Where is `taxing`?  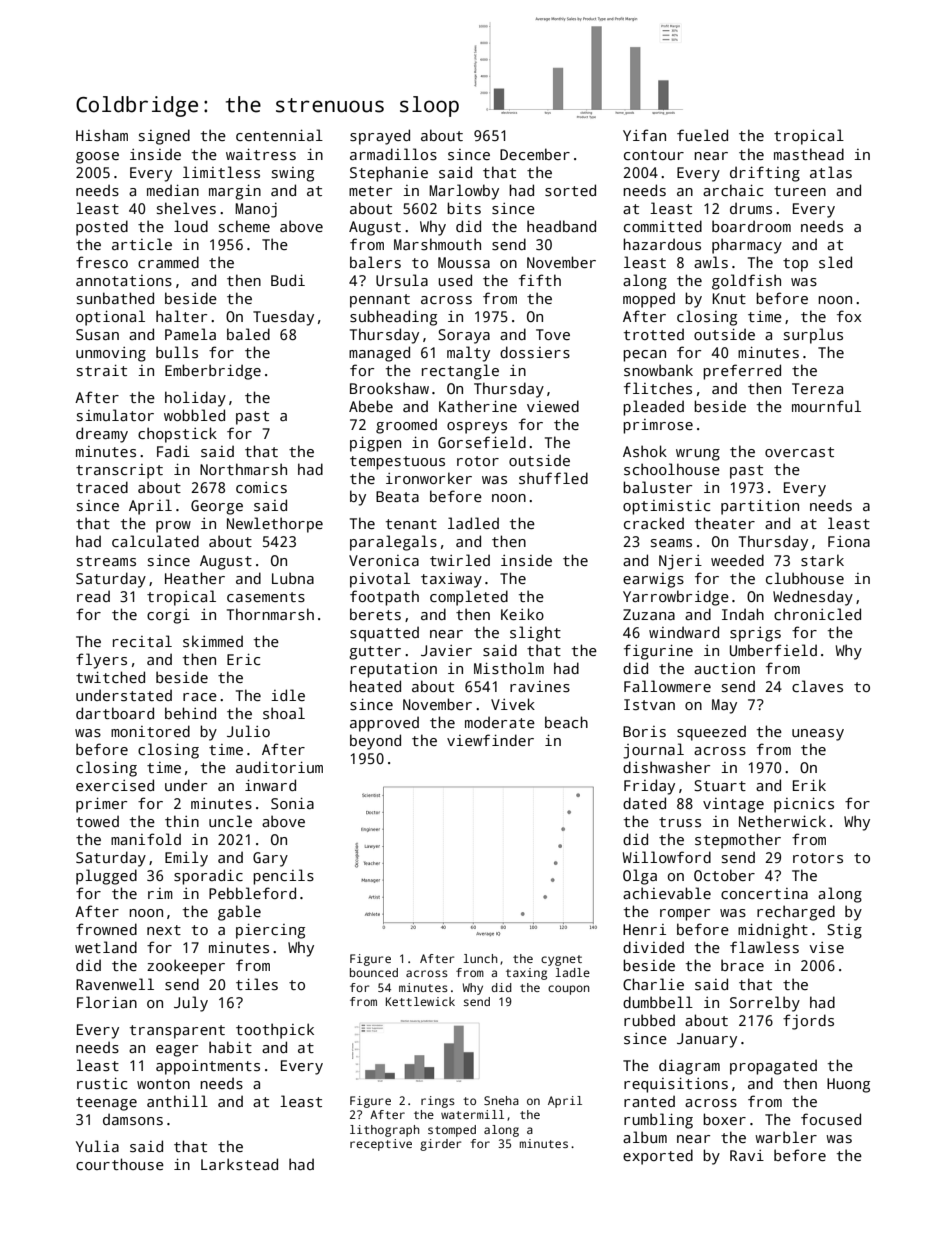 taxing is located at coordinates (526, 974).
